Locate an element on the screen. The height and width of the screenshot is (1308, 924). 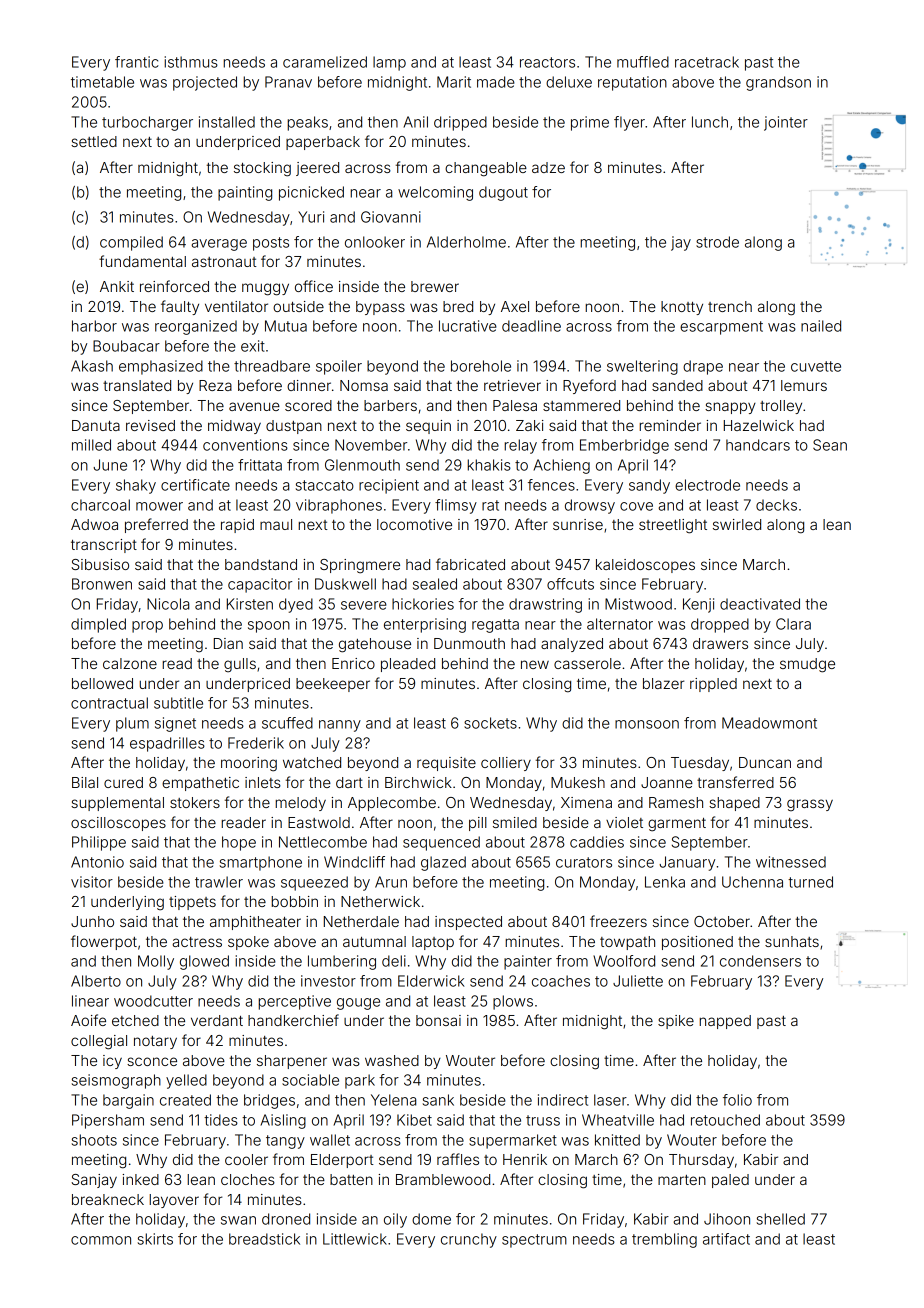
blazer is located at coordinates (663, 683).
